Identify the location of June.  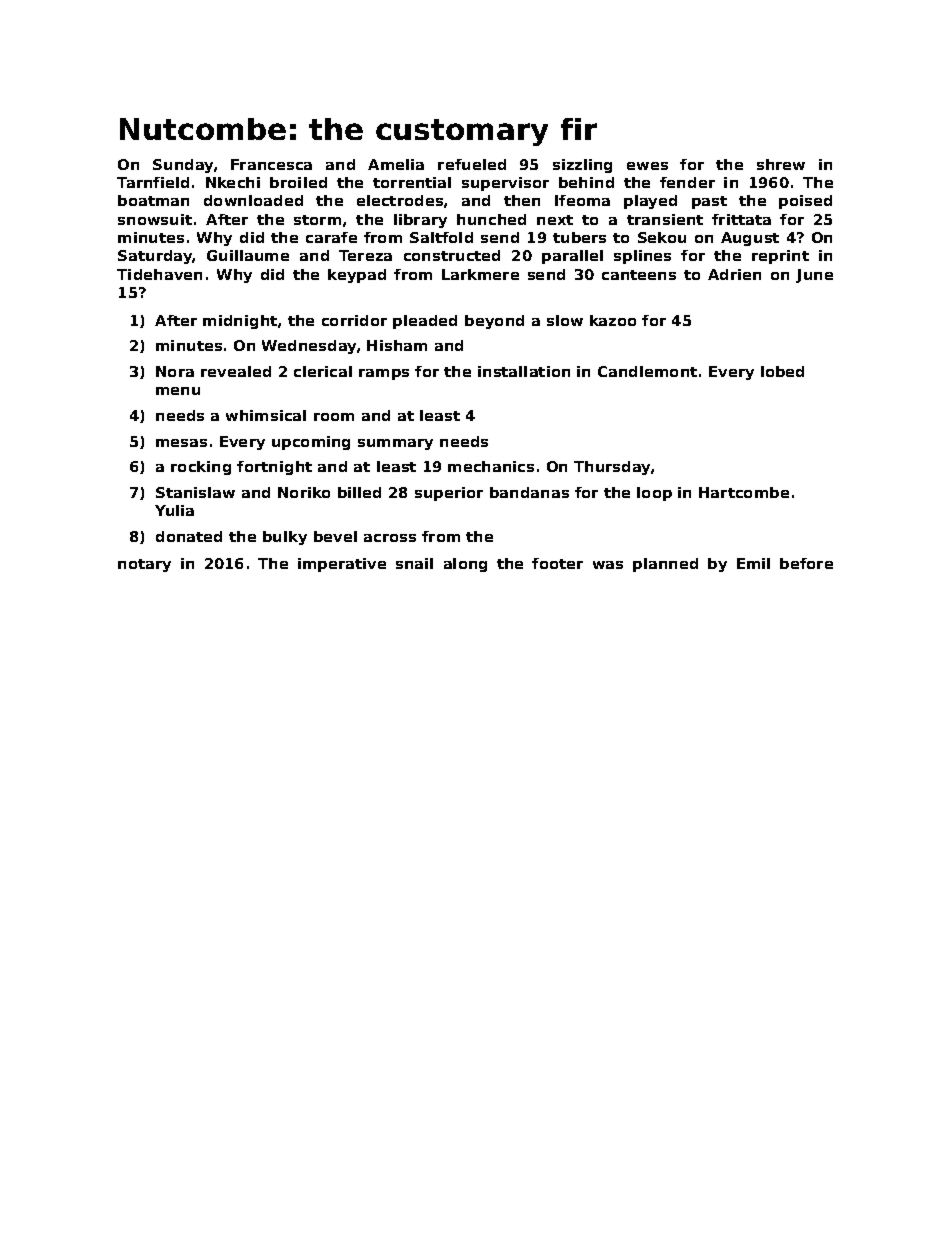
(814, 276).
